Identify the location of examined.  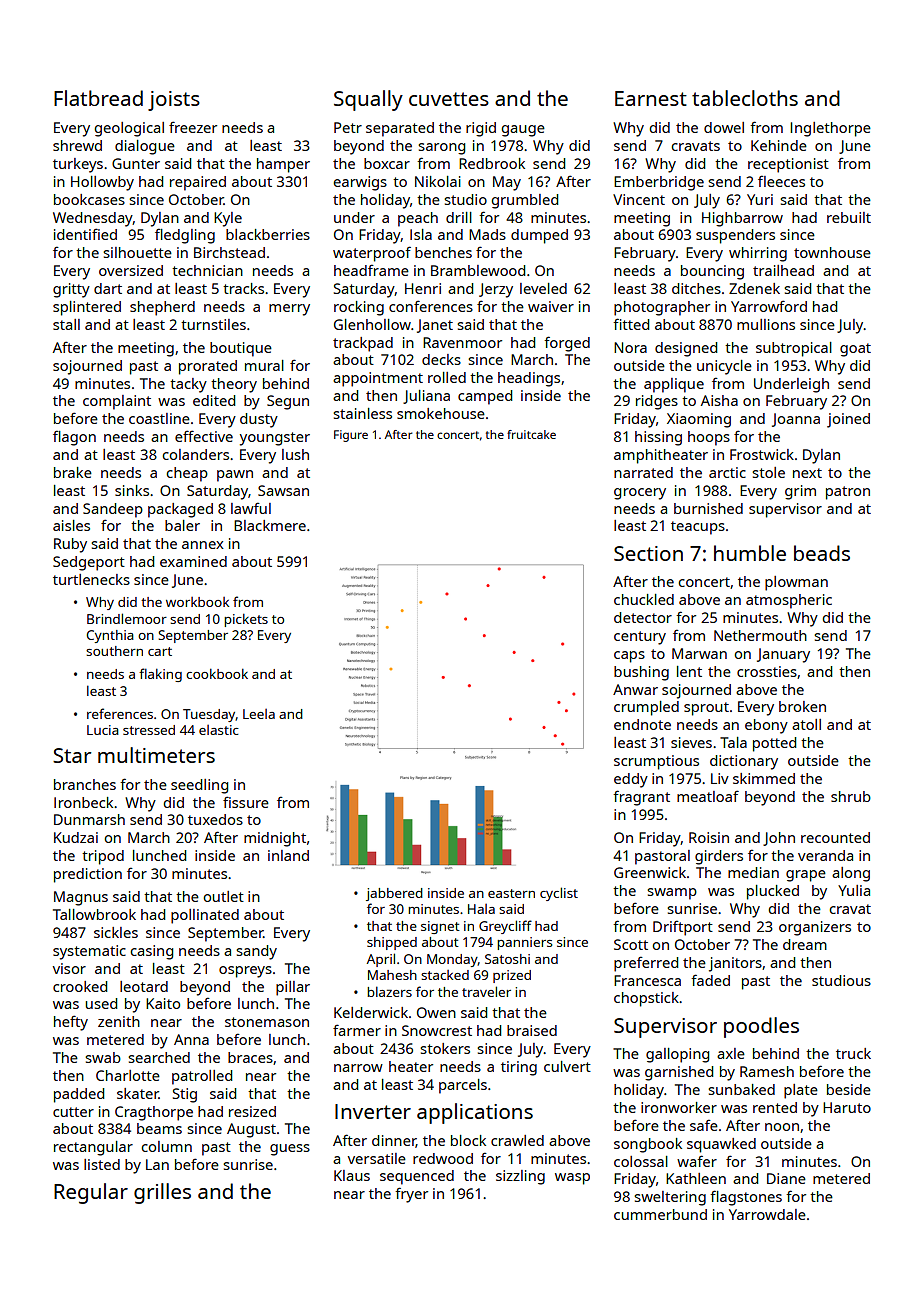
(193, 561).
